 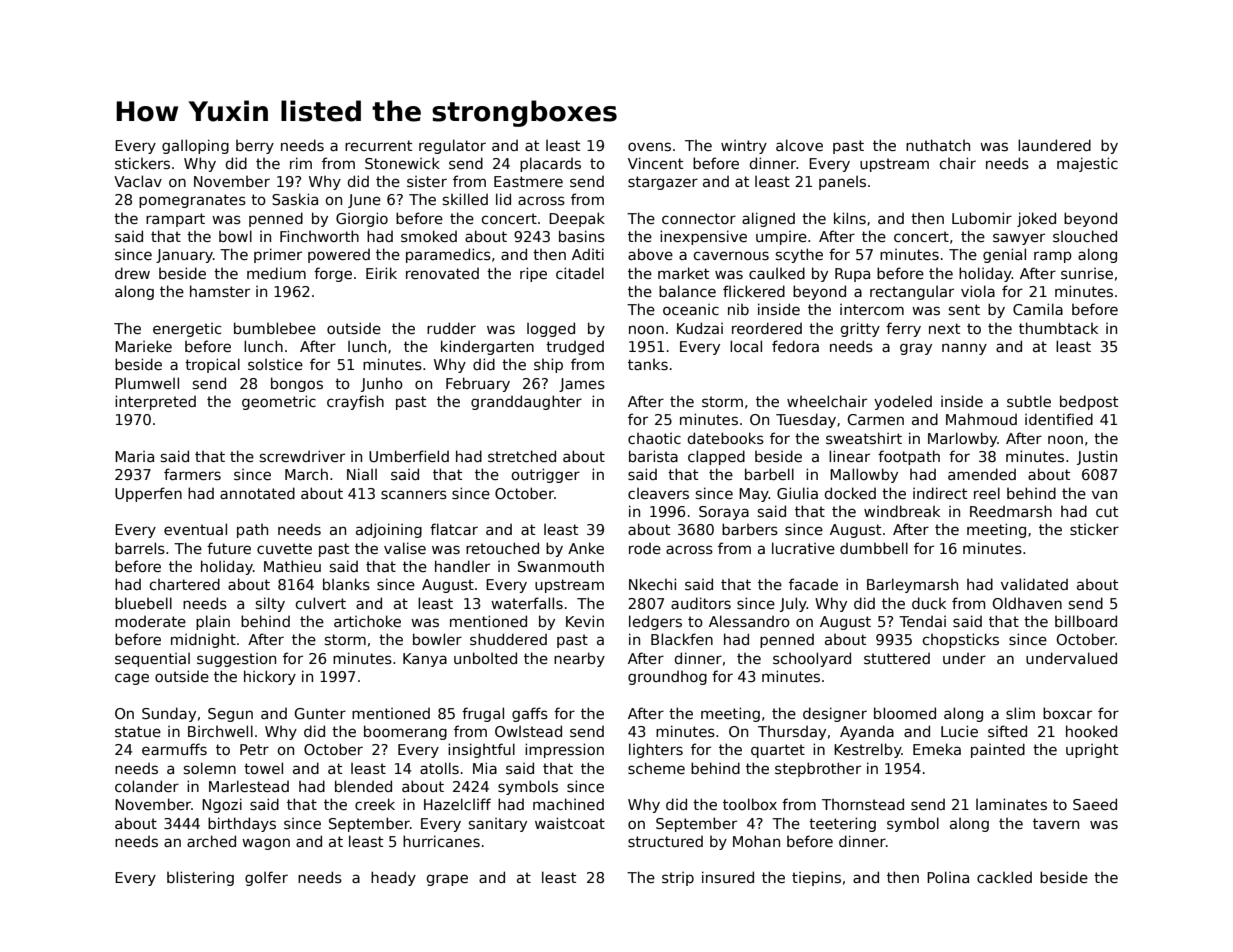 What do you see at coordinates (533, 274) in the image?
I see `ripe` at bounding box center [533, 274].
